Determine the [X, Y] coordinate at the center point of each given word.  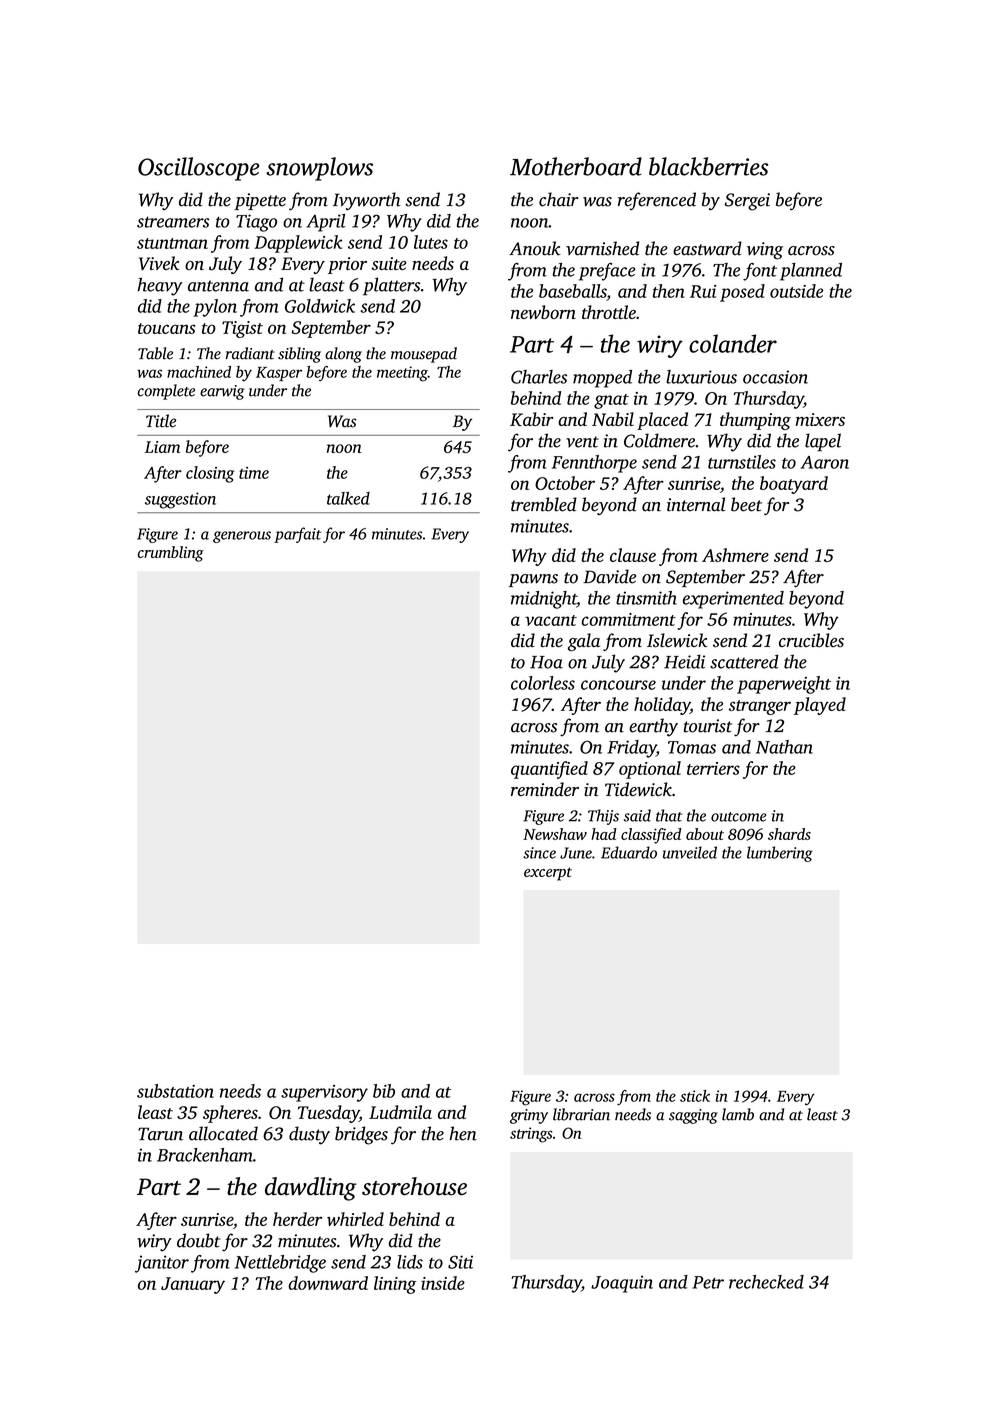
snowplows [319, 169]
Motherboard [576, 166]
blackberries [708, 166]
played [820, 706]
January [193, 1285]
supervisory [324, 1093]
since [539, 853]
